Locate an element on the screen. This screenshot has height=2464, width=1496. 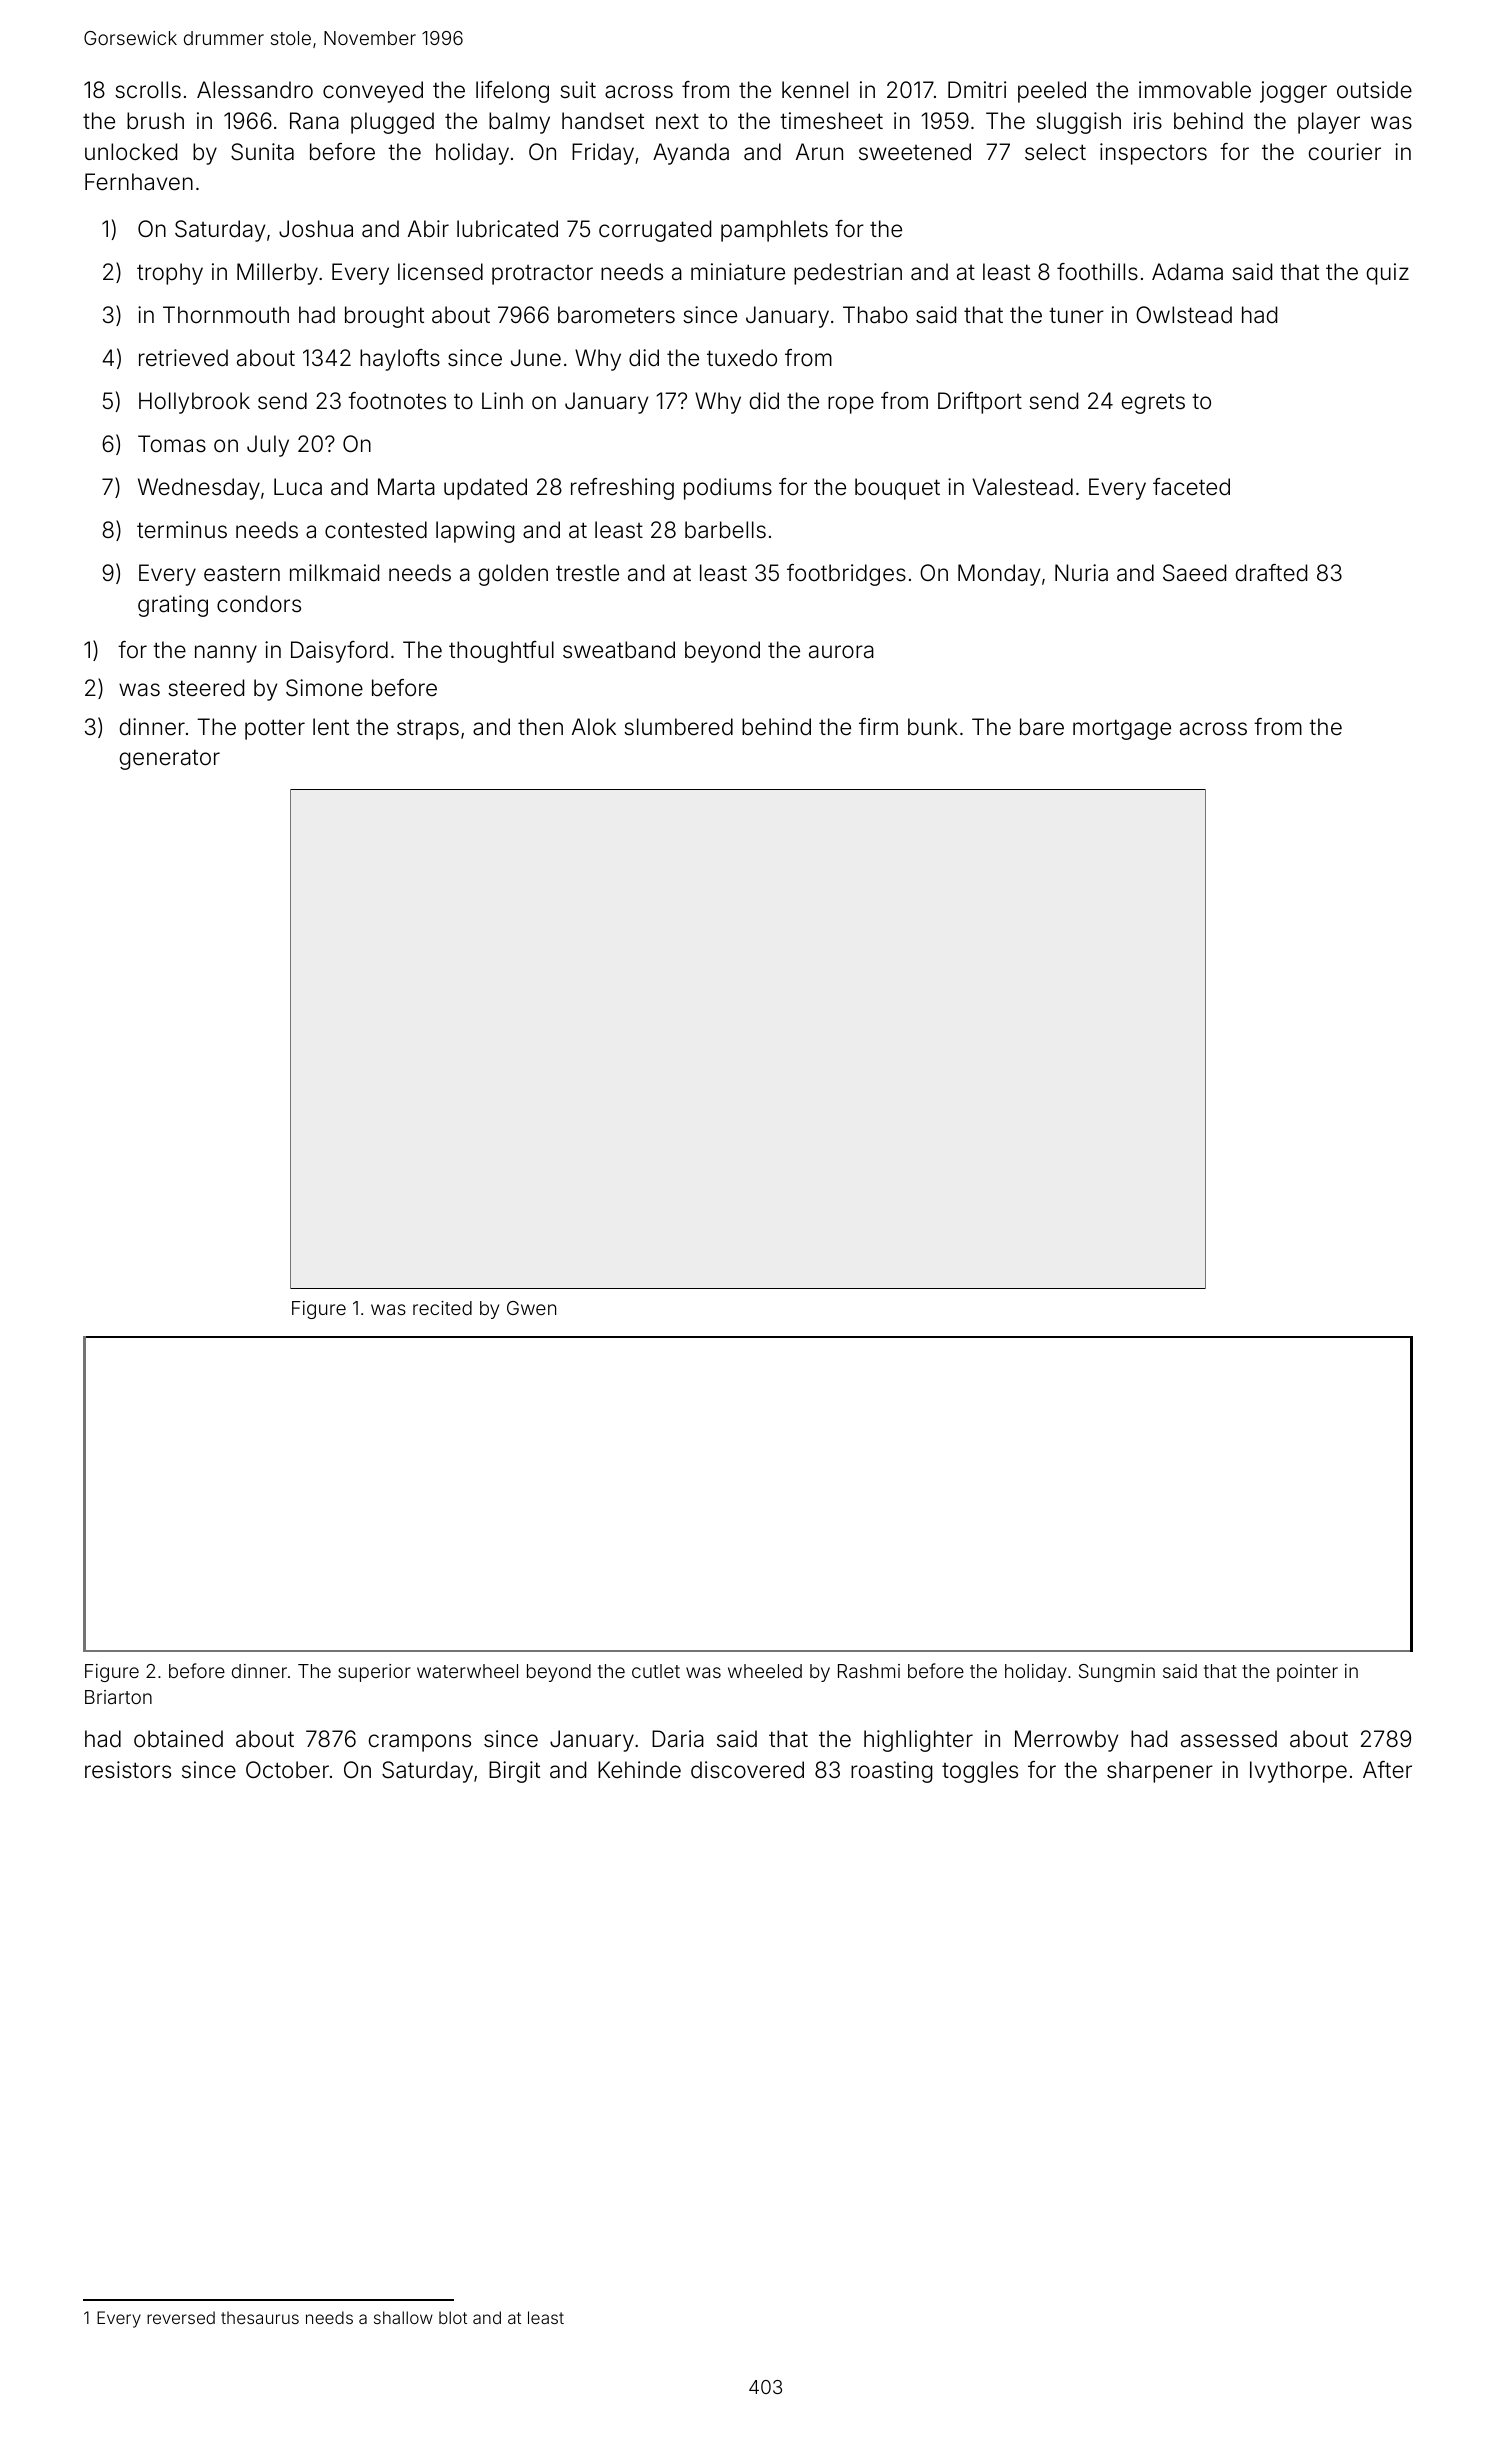
scrolls is located at coordinates (148, 89).
